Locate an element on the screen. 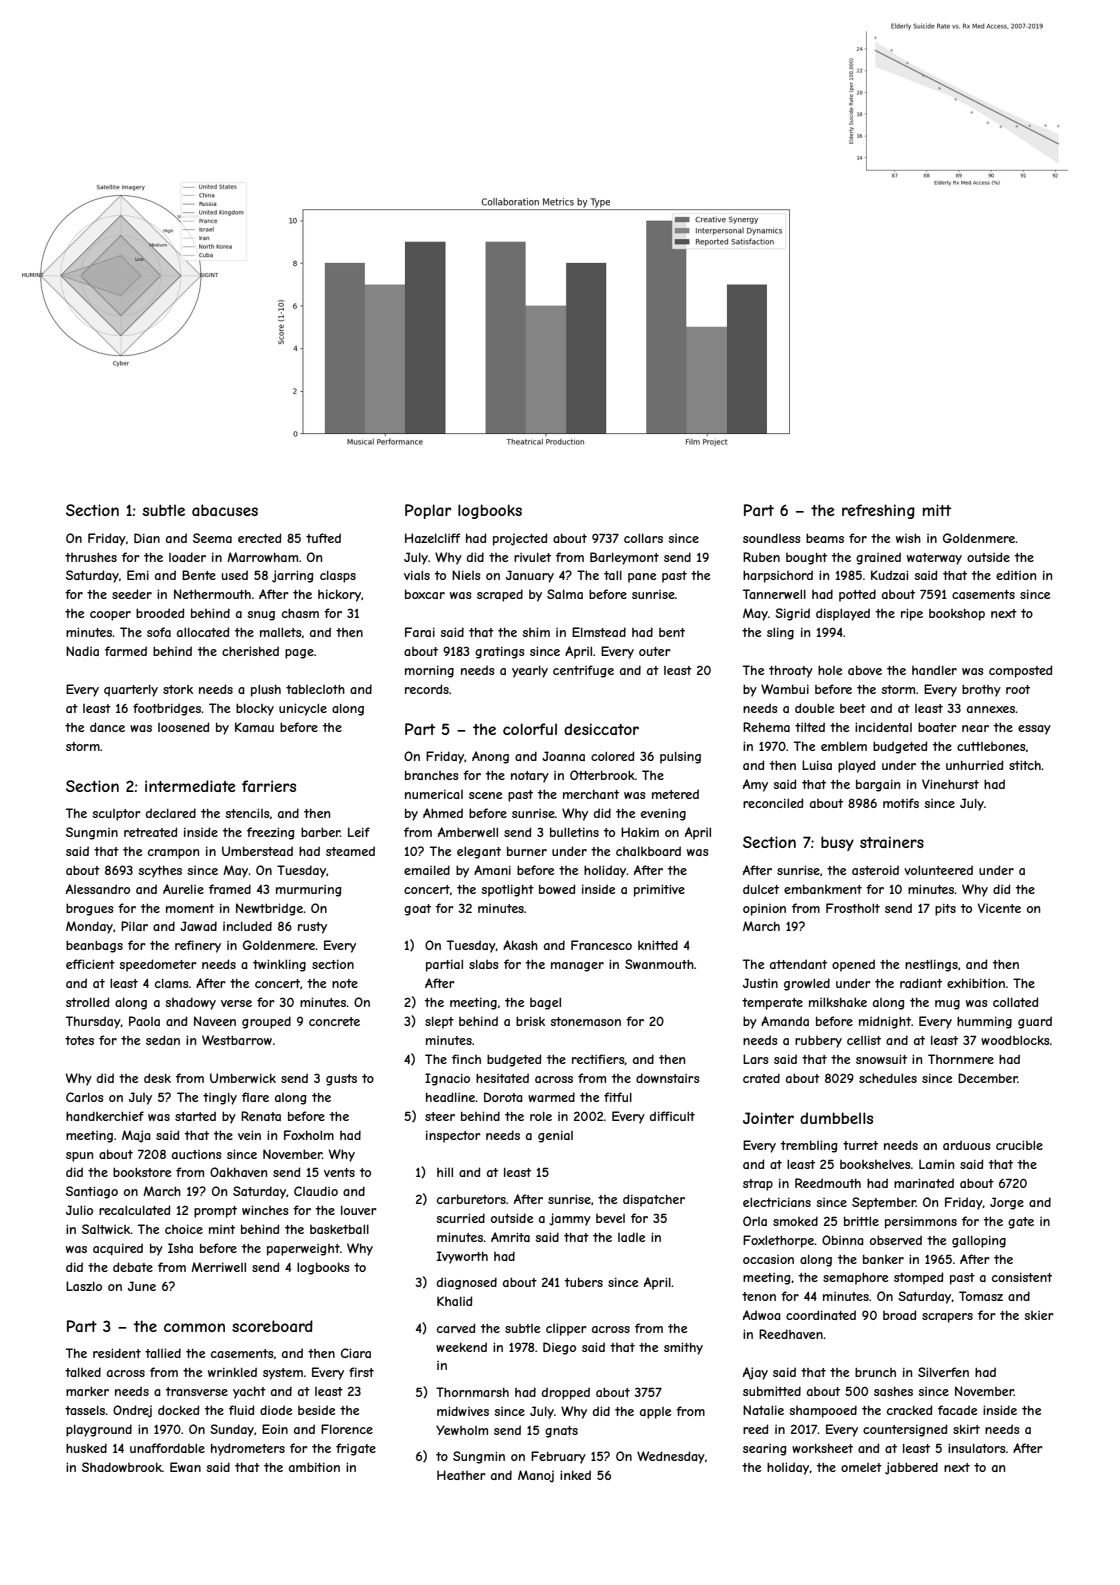 Image resolution: width=1120 pixels, height=1585 pixels. dance is located at coordinates (107, 727).
